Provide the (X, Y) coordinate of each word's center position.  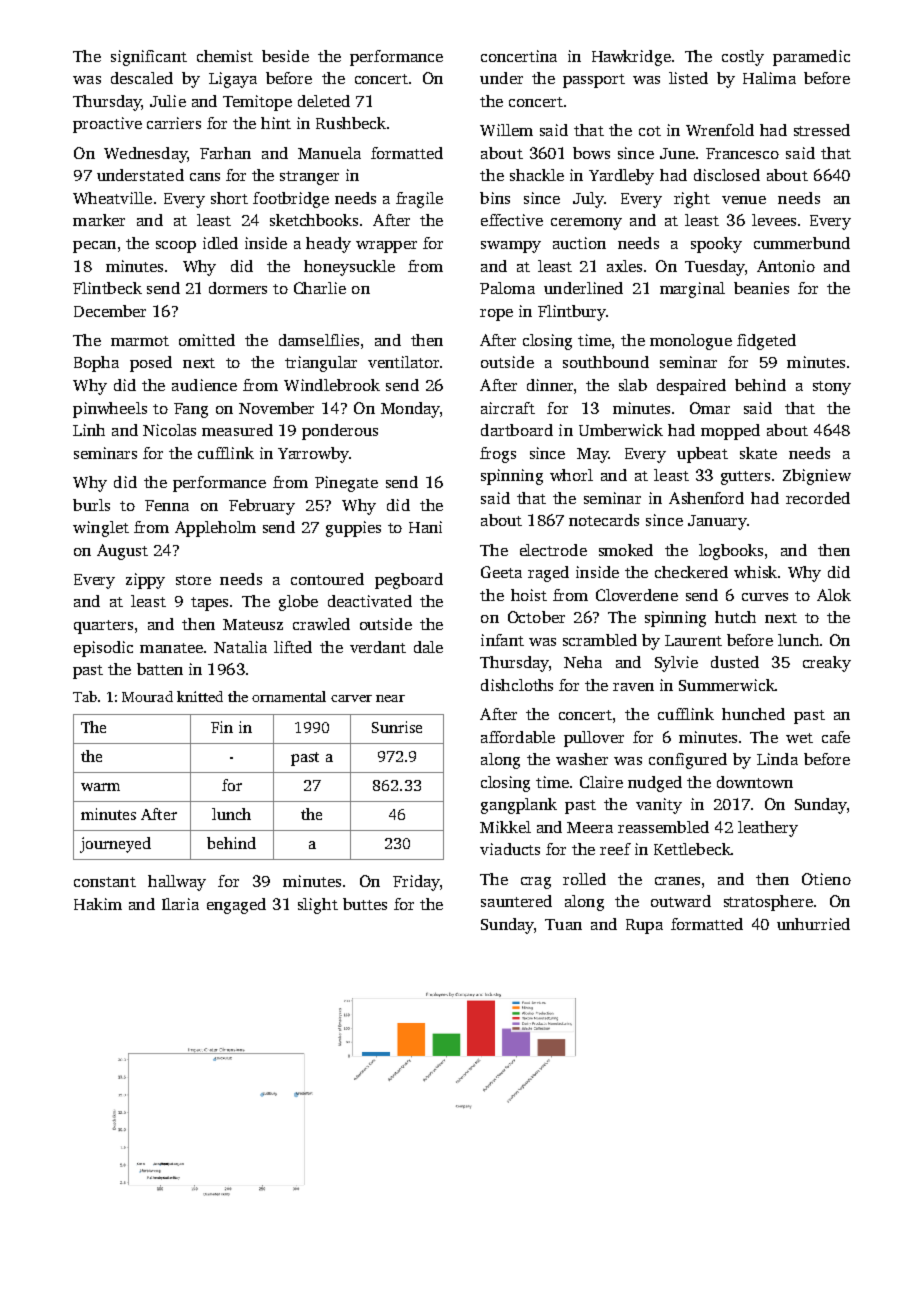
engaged (236, 906)
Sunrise (397, 727)
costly (743, 58)
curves (765, 597)
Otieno (826, 879)
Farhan (225, 153)
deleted (324, 101)
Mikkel (505, 827)
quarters (103, 627)
